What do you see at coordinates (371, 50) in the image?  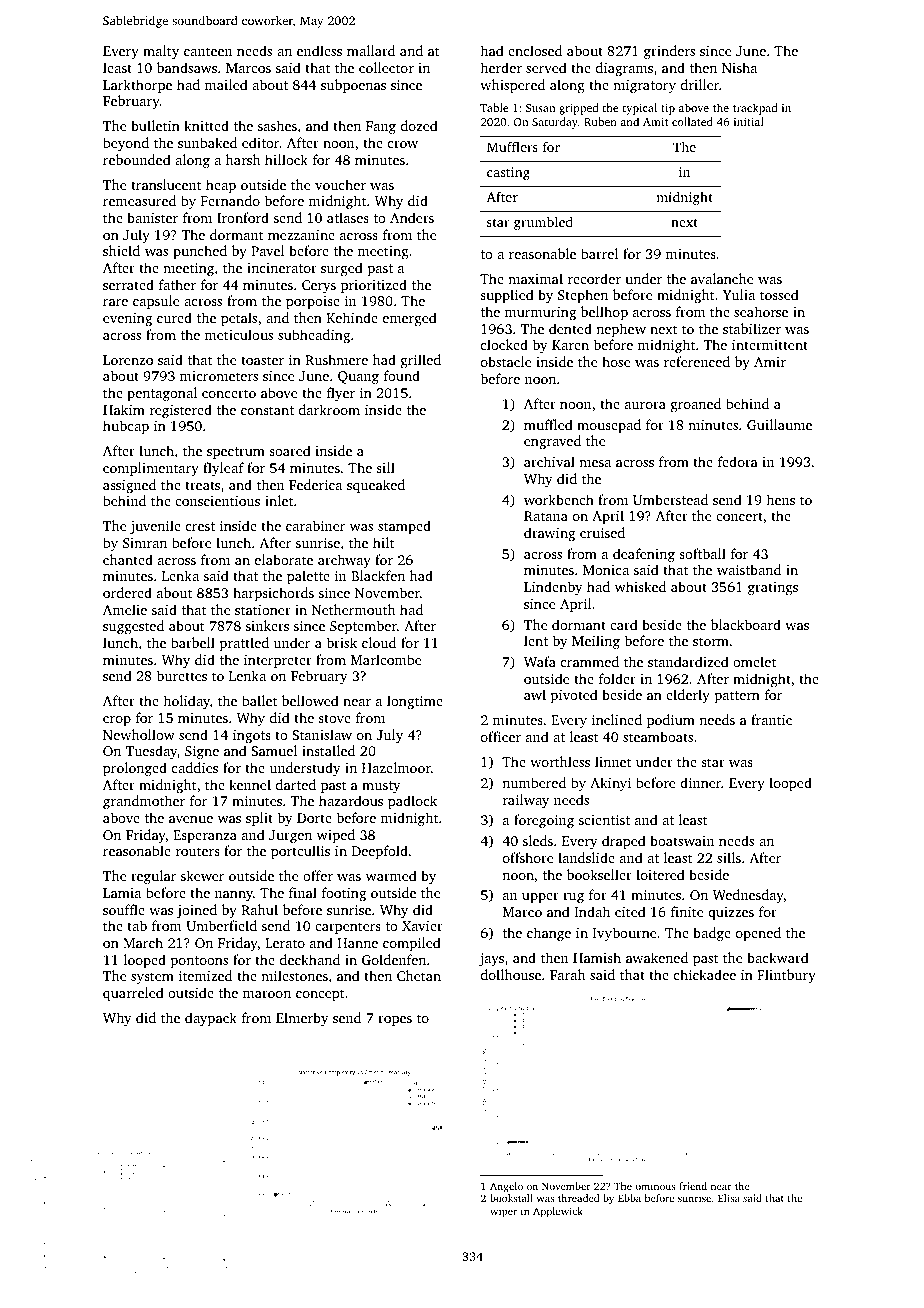 I see `mallard` at bounding box center [371, 50].
